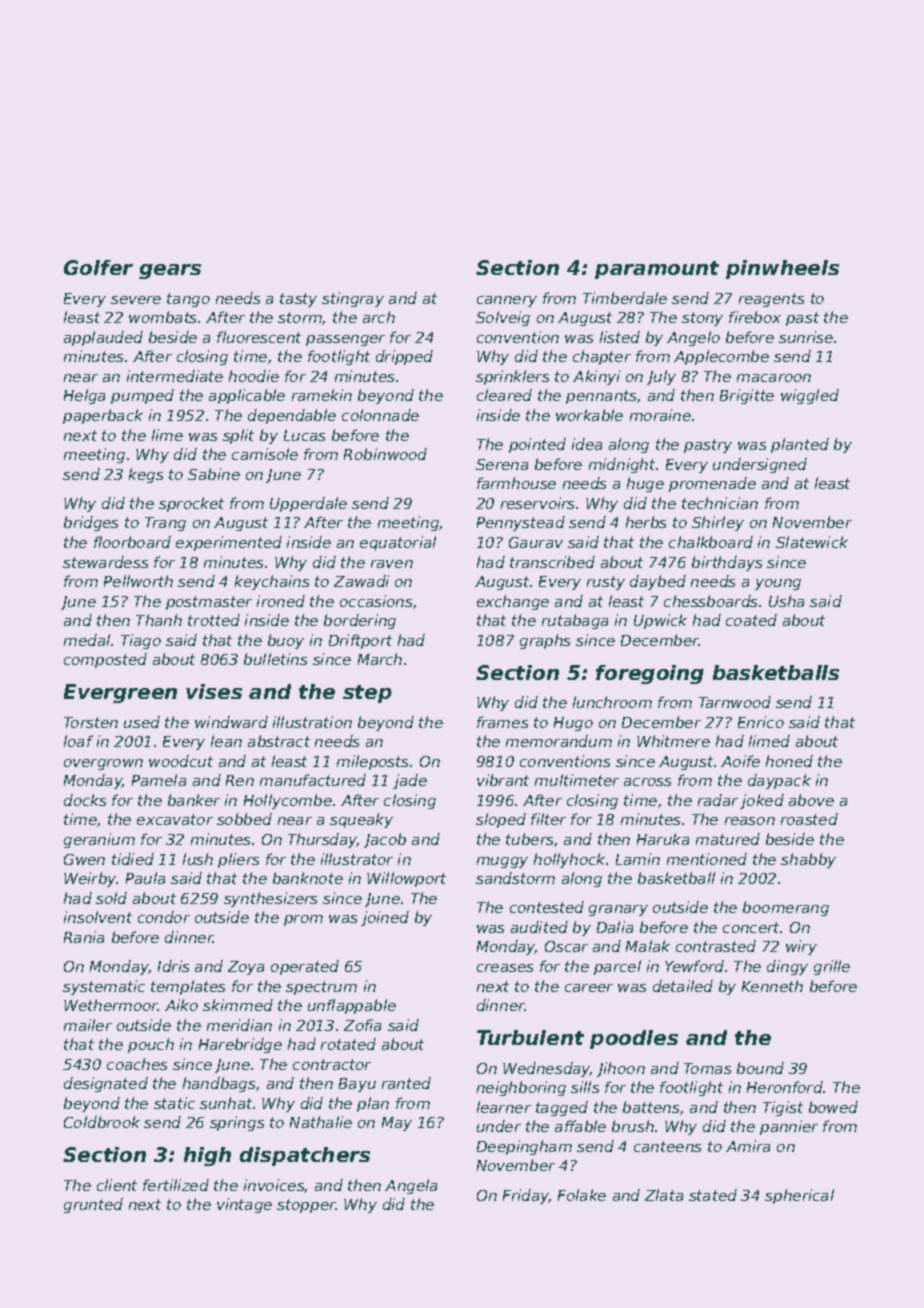  I want to click on pinwheels, so click(782, 269).
